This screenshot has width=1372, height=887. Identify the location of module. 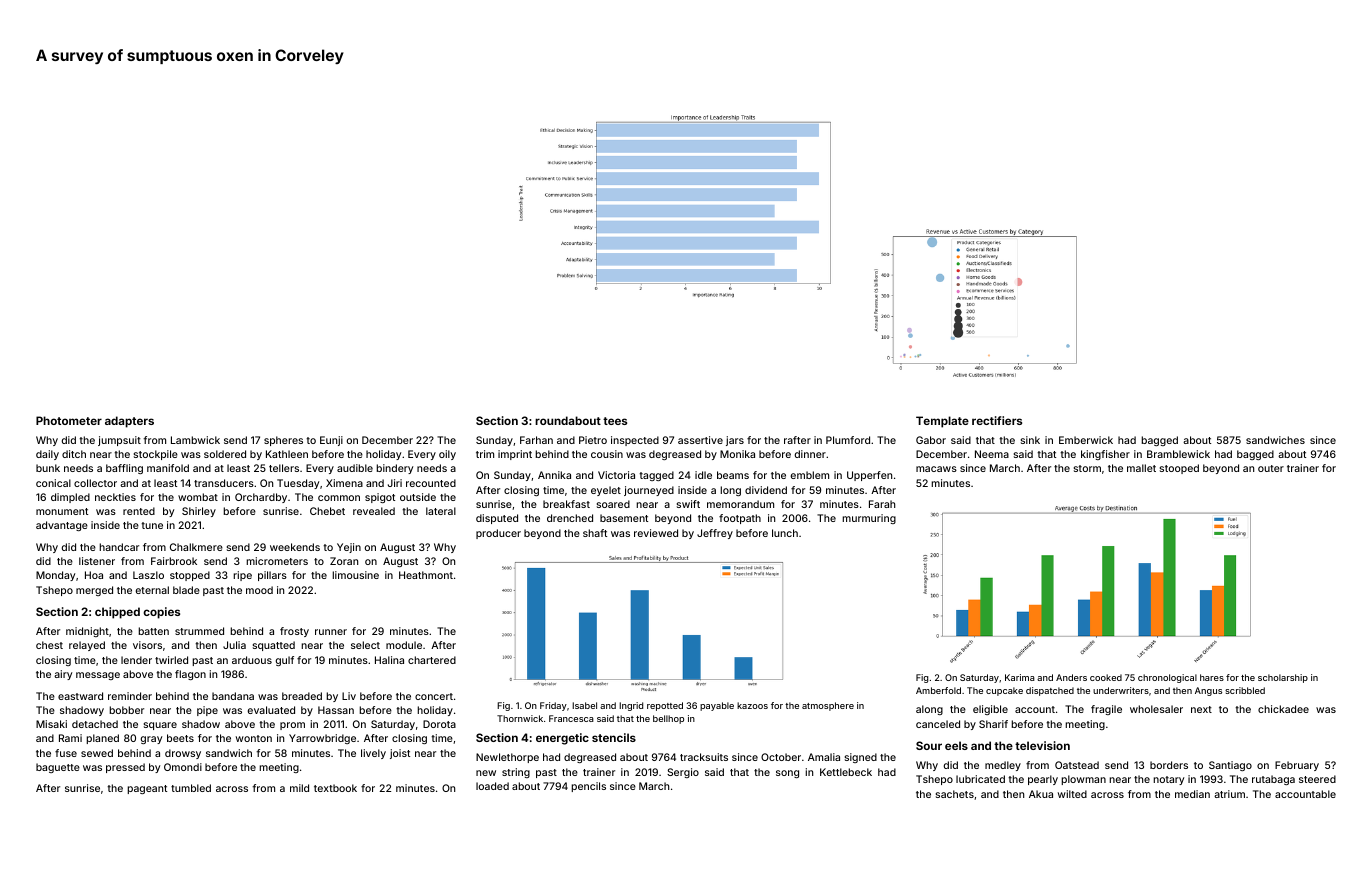
(404, 645).
